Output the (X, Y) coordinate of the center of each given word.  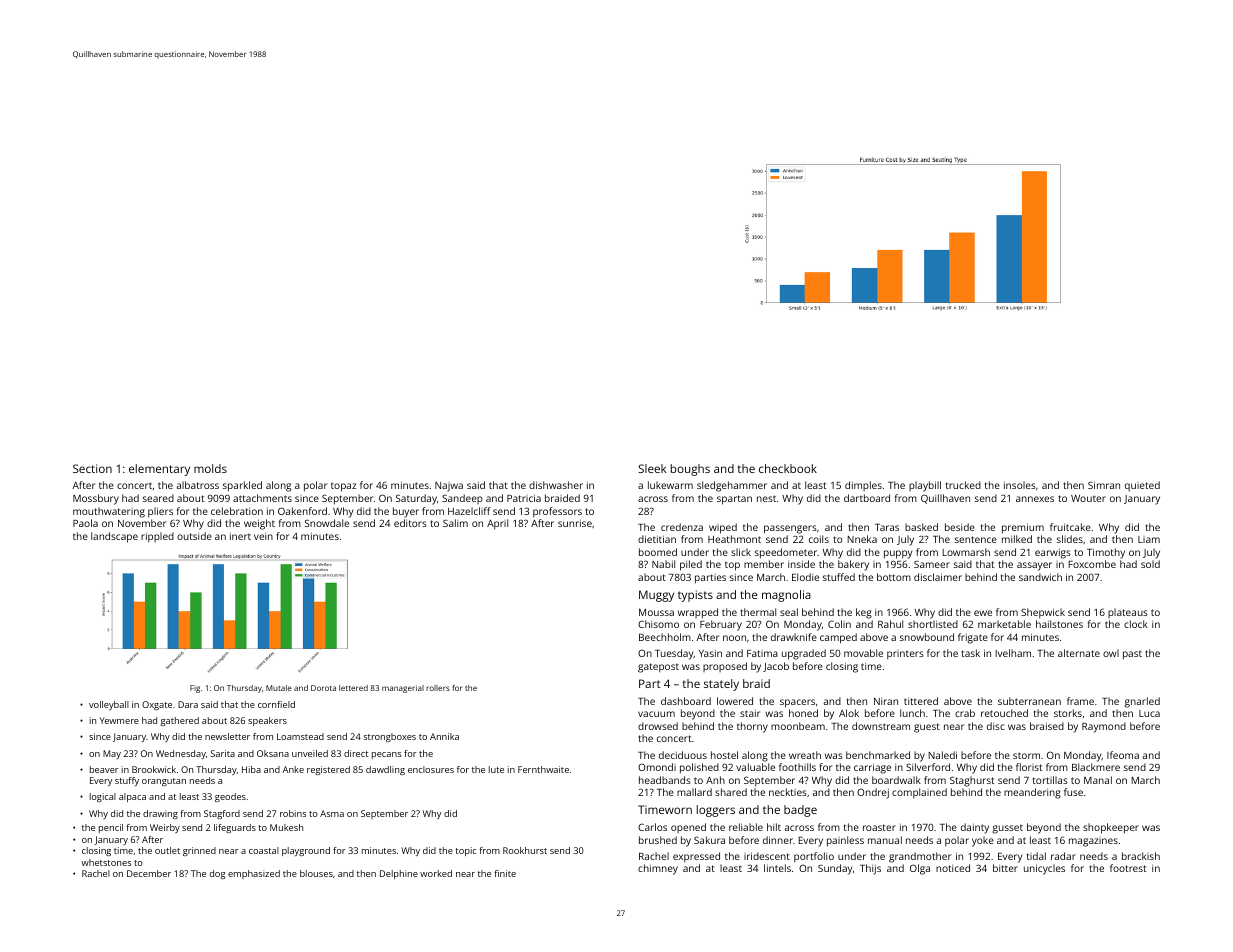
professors (557, 512)
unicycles (1044, 869)
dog (217, 874)
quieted (1142, 486)
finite (505, 873)
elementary (159, 470)
